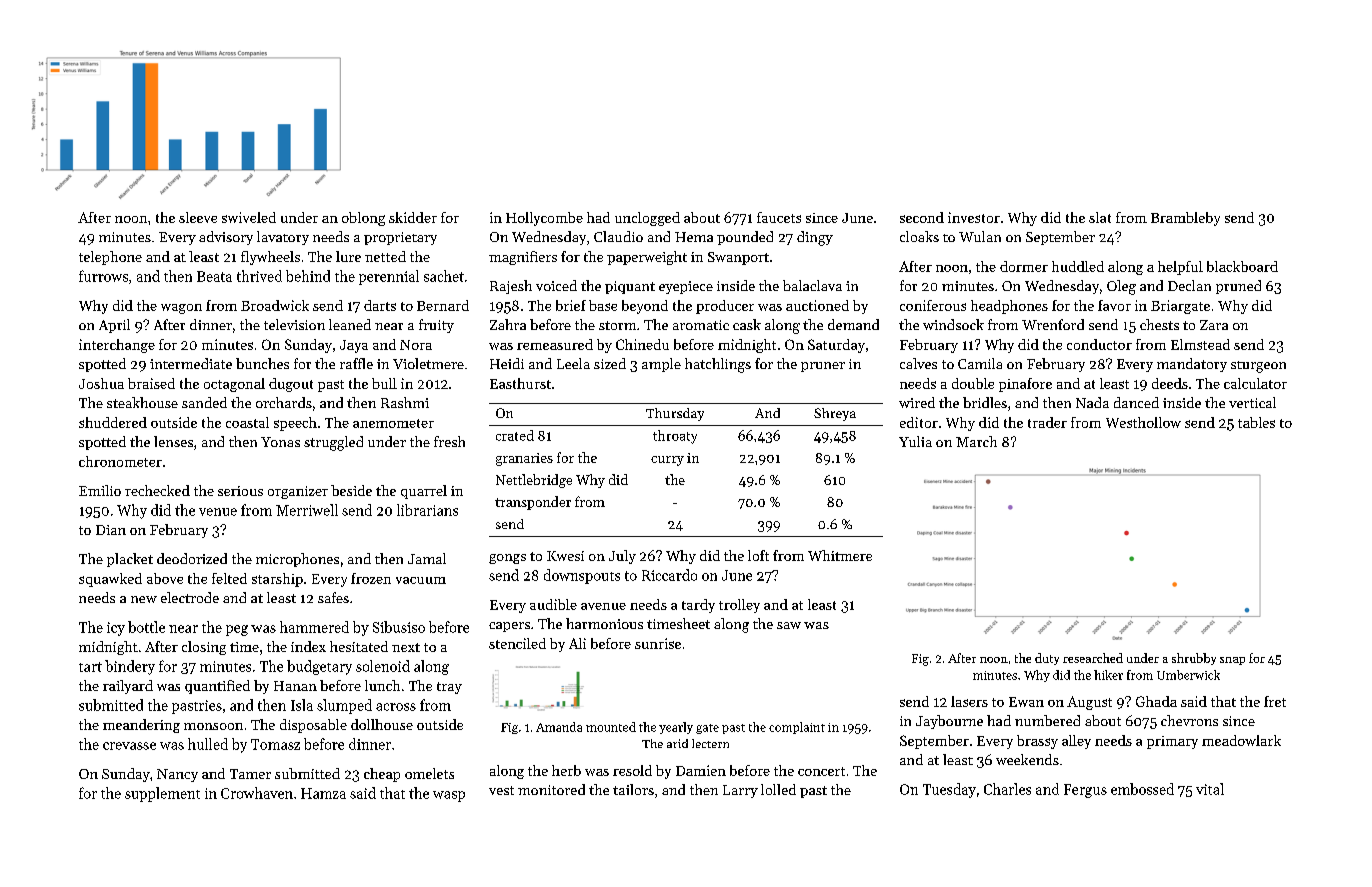  I want to click on railyard, so click(128, 687).
